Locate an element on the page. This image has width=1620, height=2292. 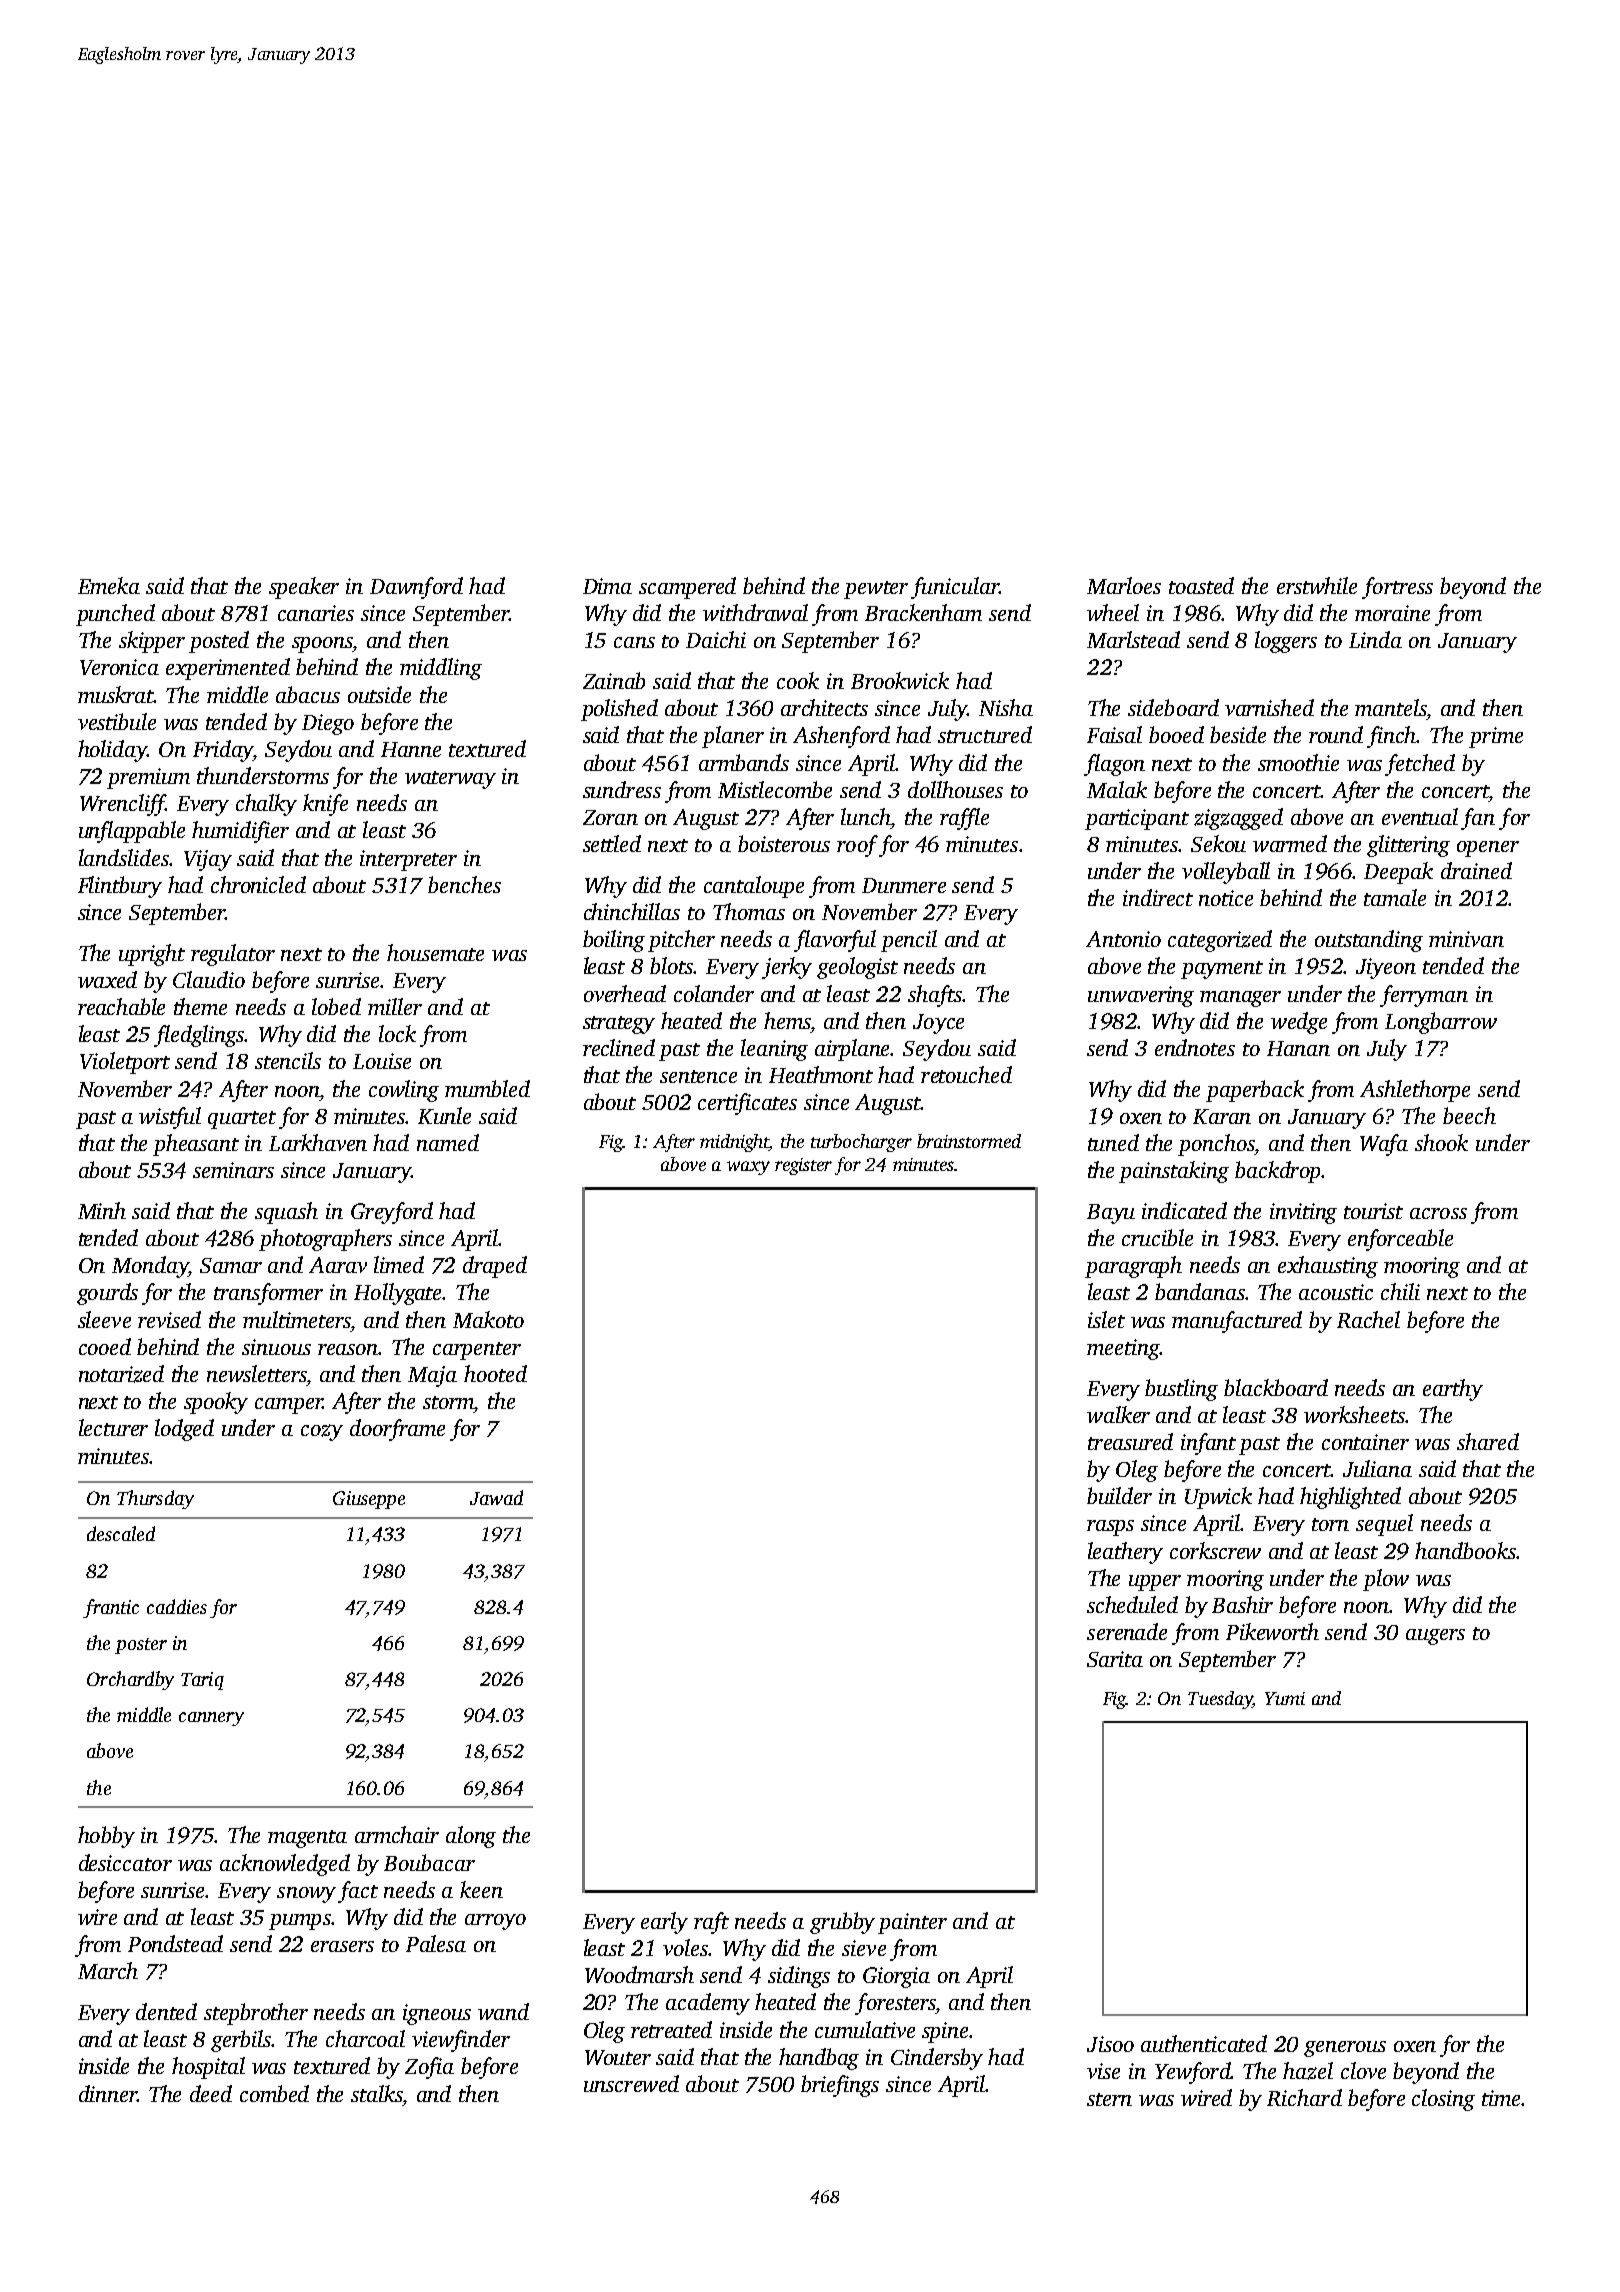
hobby is located at coordinates (106, 1837).
